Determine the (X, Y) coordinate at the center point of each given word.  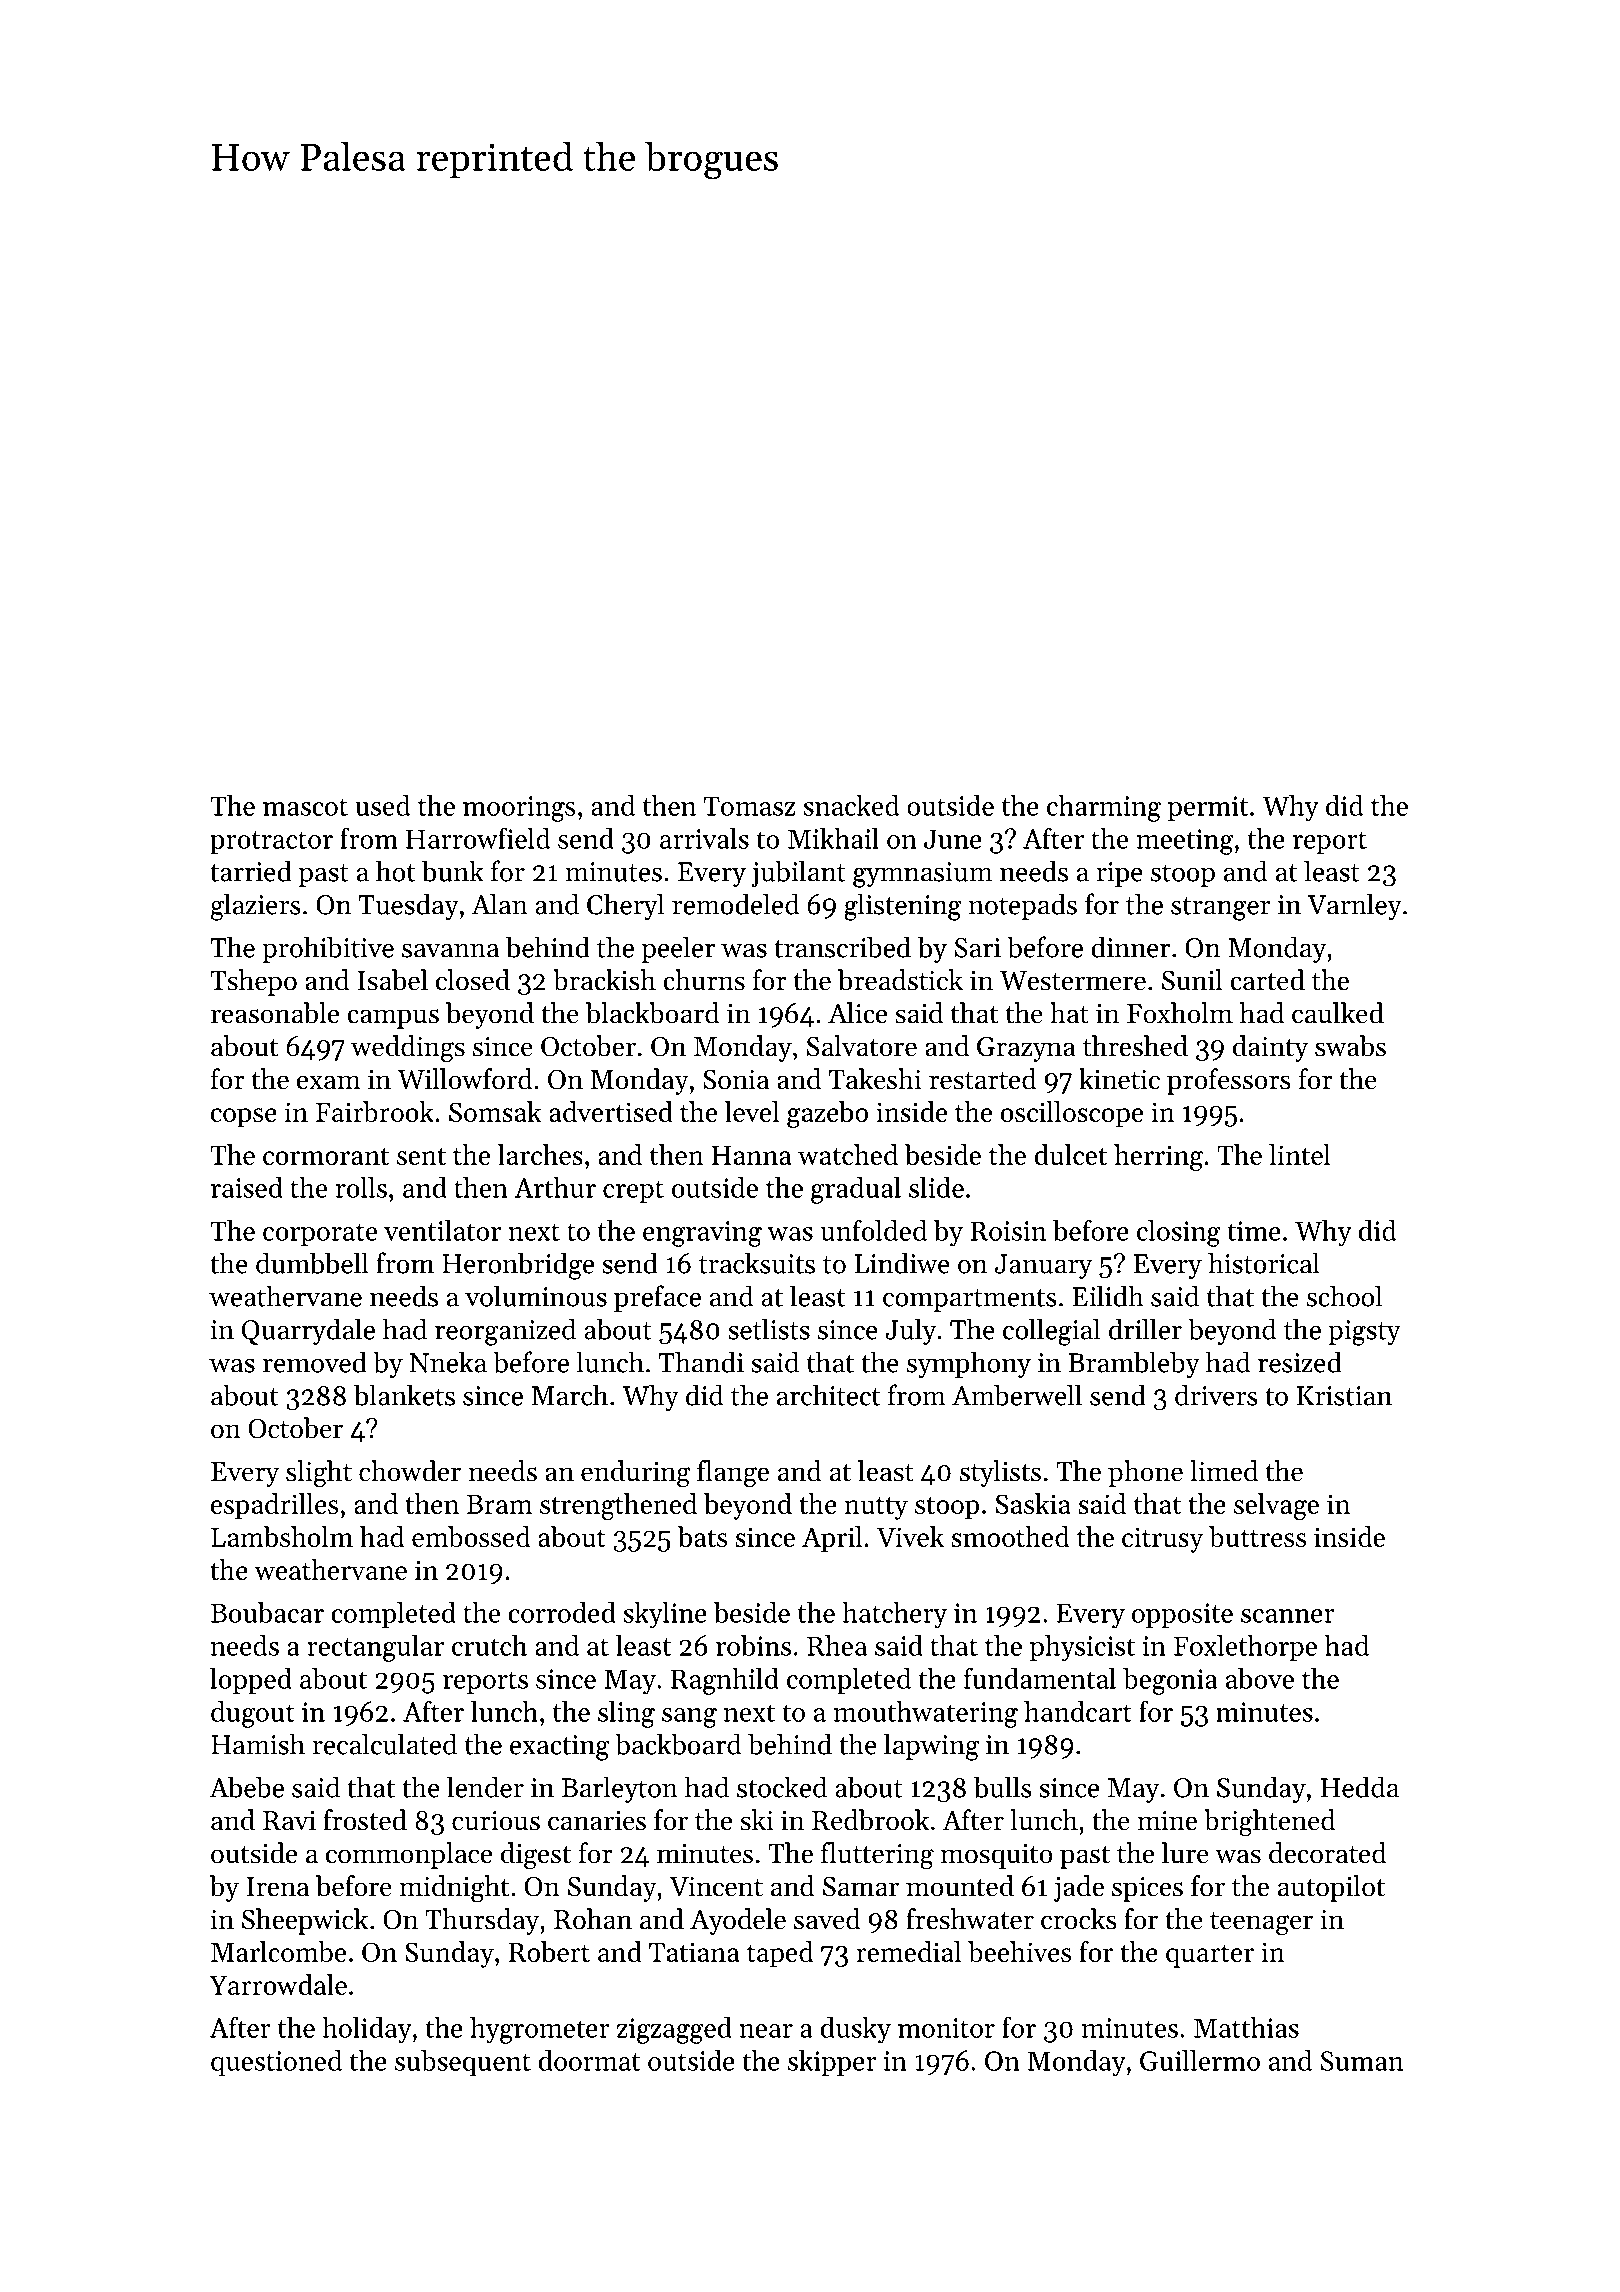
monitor (946, 2028)
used (382, 805)
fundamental (1040, 1678)
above (1260, 1678)
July (910, 1331)
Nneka (448, 1362)
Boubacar (267, 1612)
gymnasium (923, 875)
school (1344, 1296)
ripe (1119, 874)
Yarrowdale (278, 1984)
